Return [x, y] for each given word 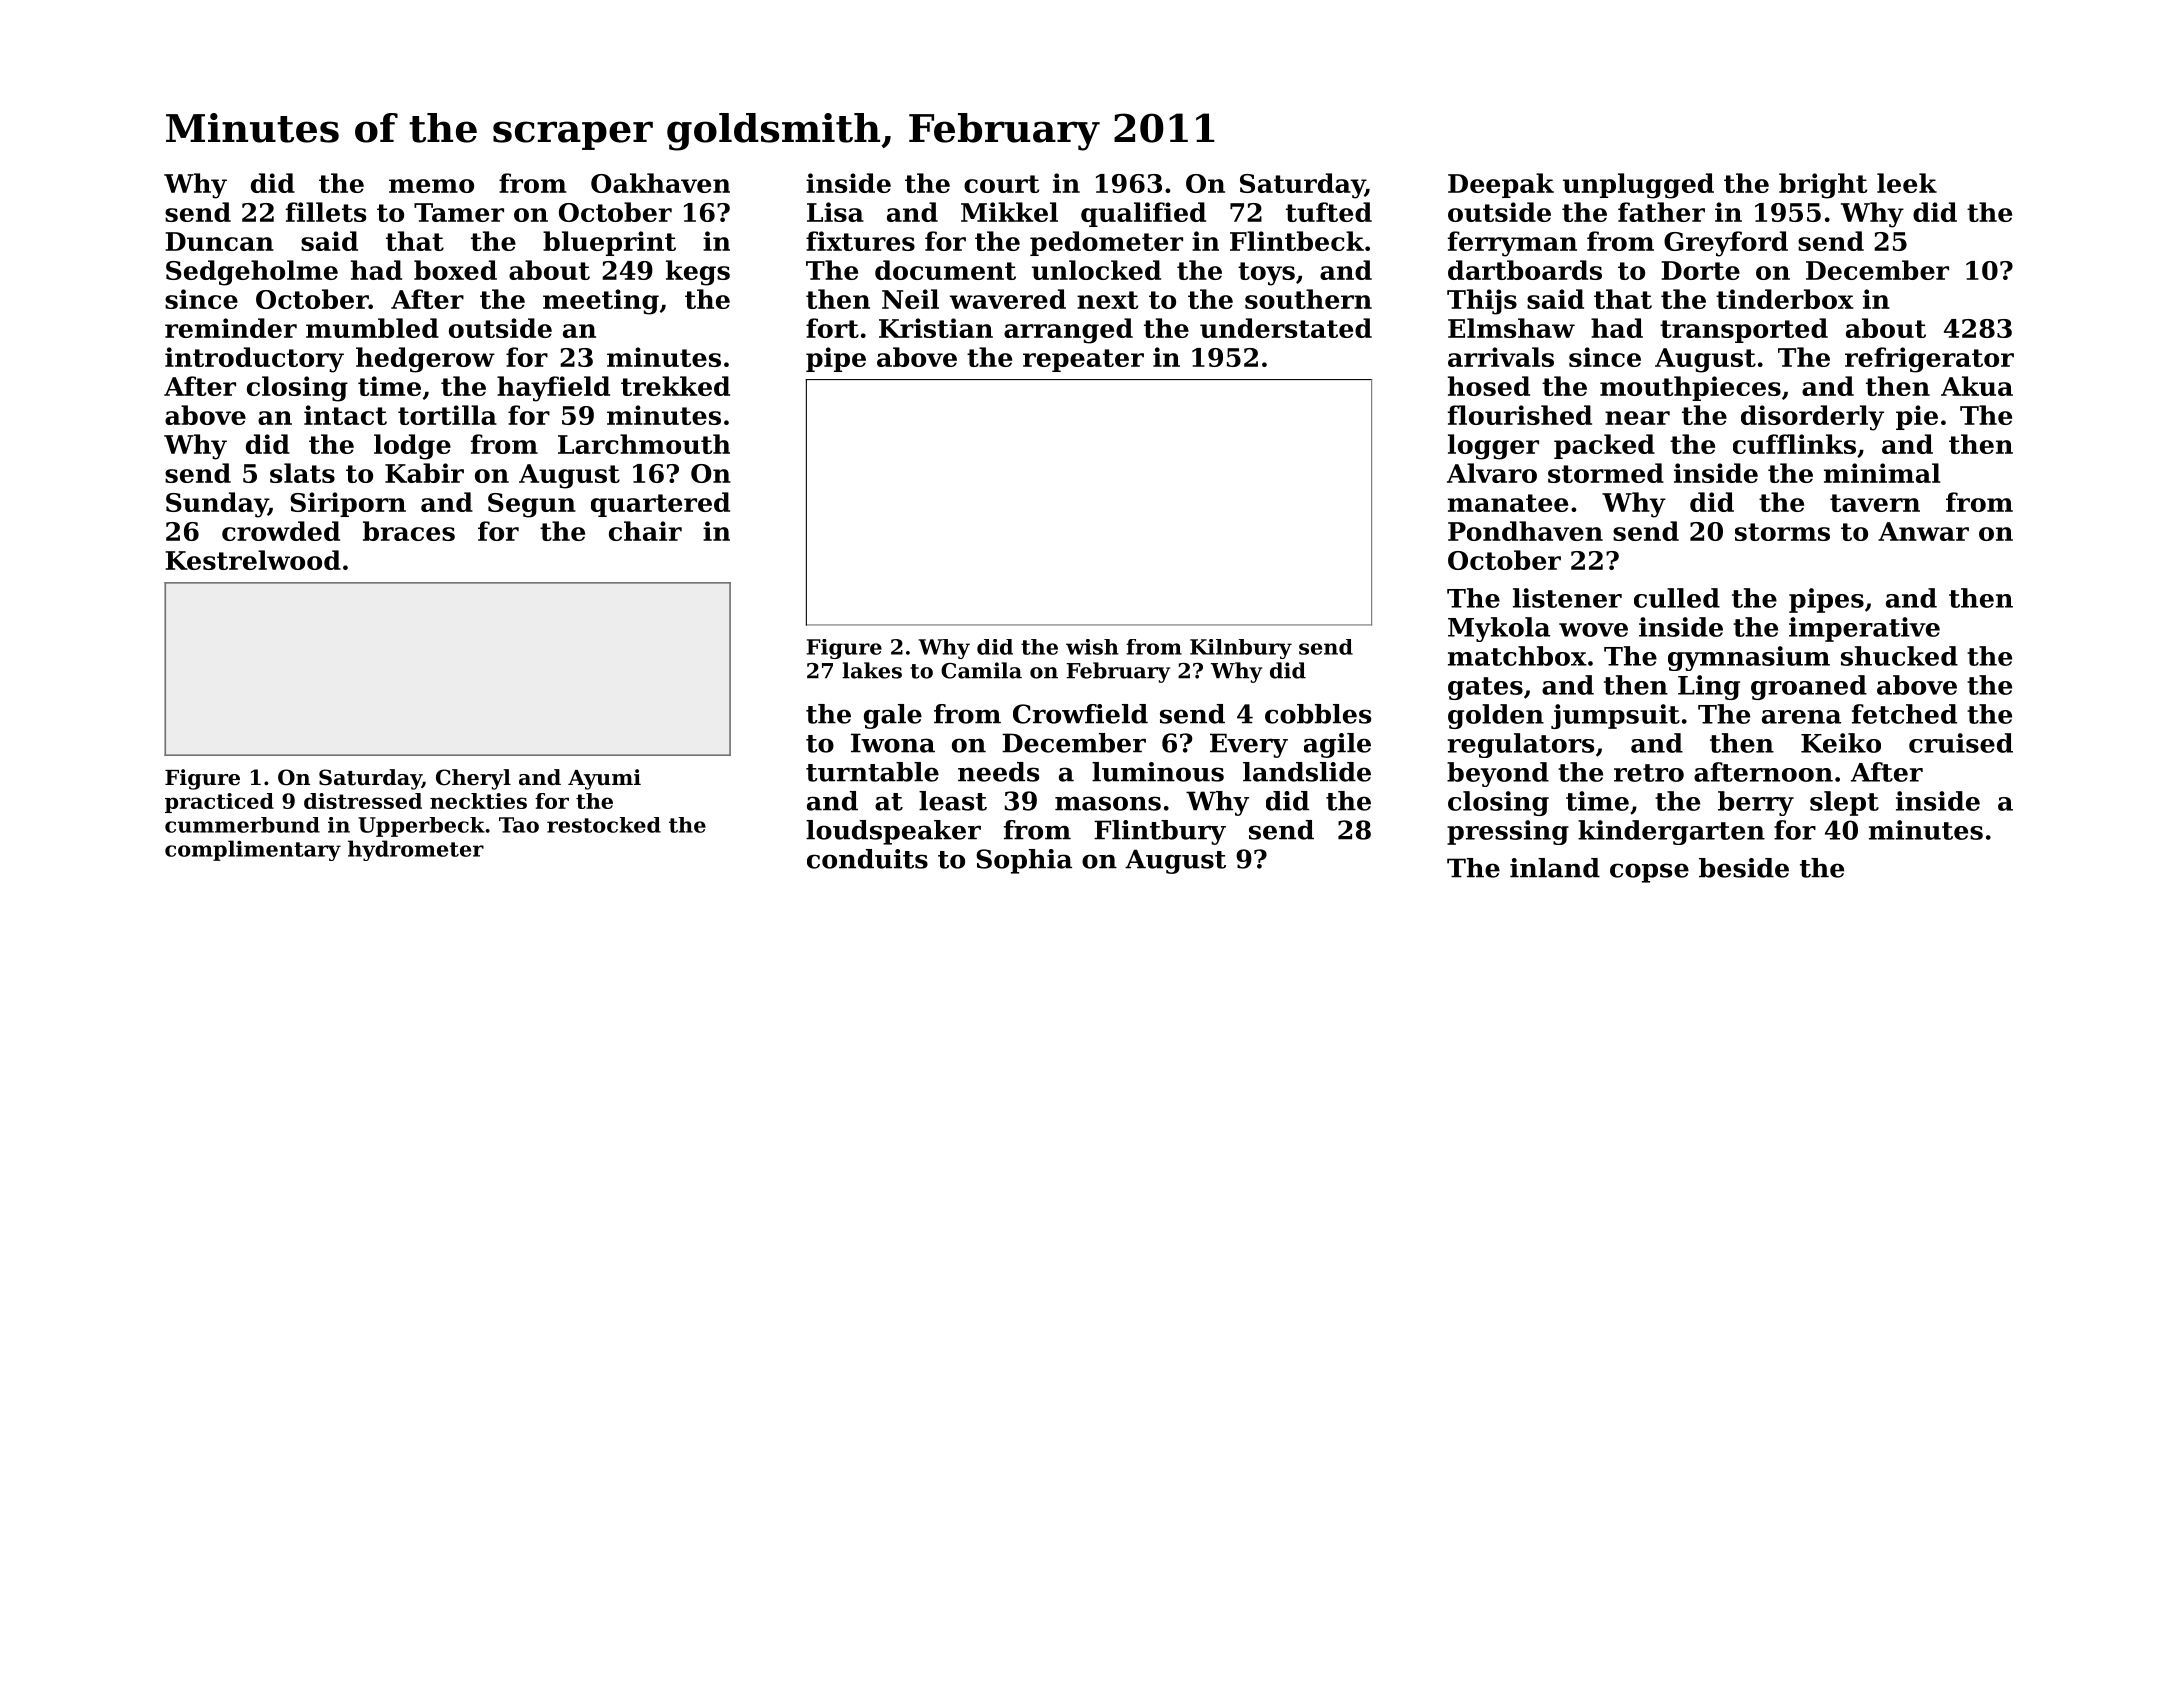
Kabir [424, 473]
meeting [601, 302]
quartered [660, 504]
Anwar [1923, 531]
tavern [1875, 503]
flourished [1520, 415]
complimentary [253, 850]
